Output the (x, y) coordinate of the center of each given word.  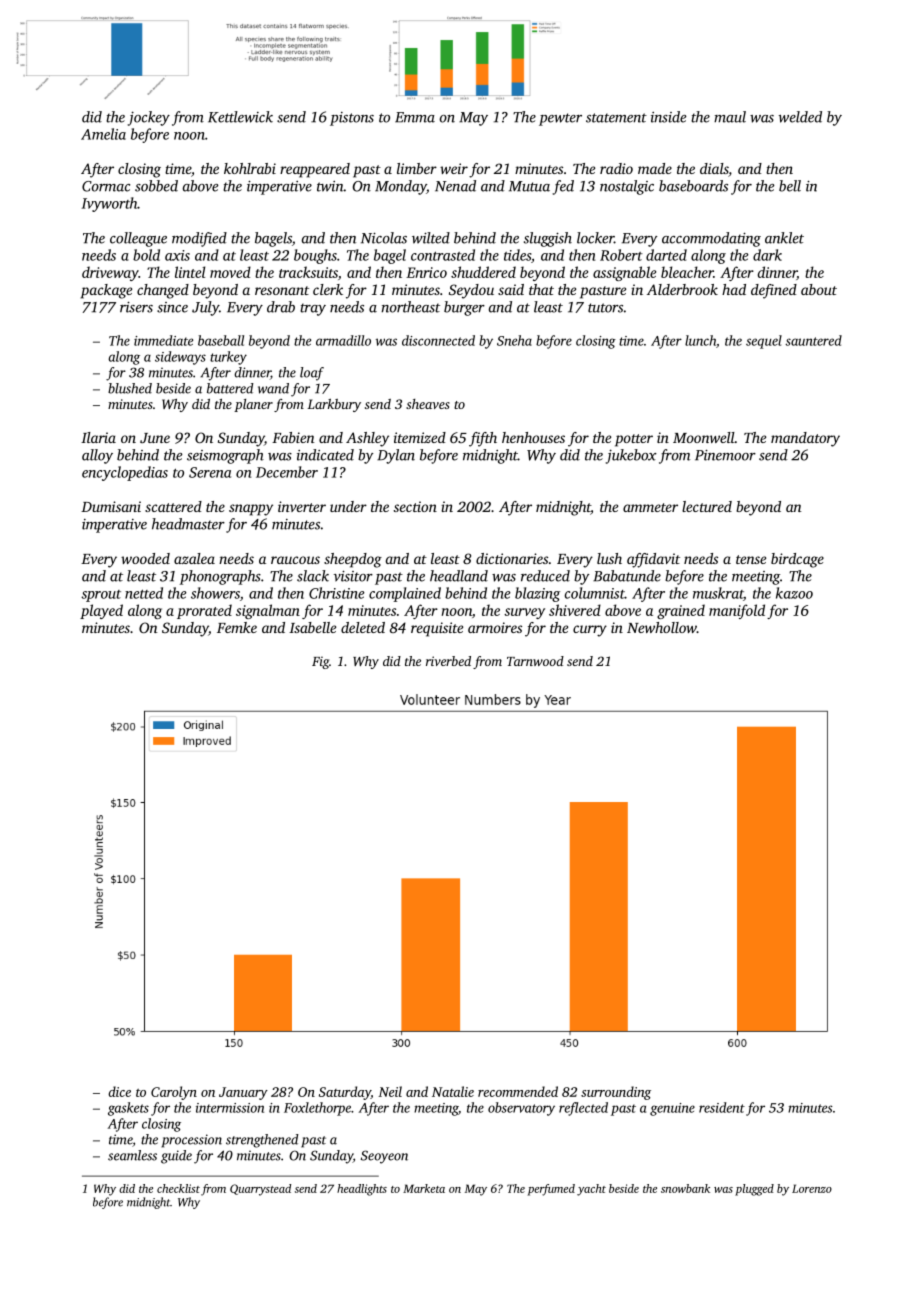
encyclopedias (125, 473)
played (101, 611)
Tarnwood (535, 661)
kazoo (794, 593)
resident (722, 1107)
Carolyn (174, 1093)
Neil (390, 1091)
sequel (764, 342)
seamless (132, 1155)
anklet (784, 238)
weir (454, 168)
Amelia (103, 134)
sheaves (428, 404)
